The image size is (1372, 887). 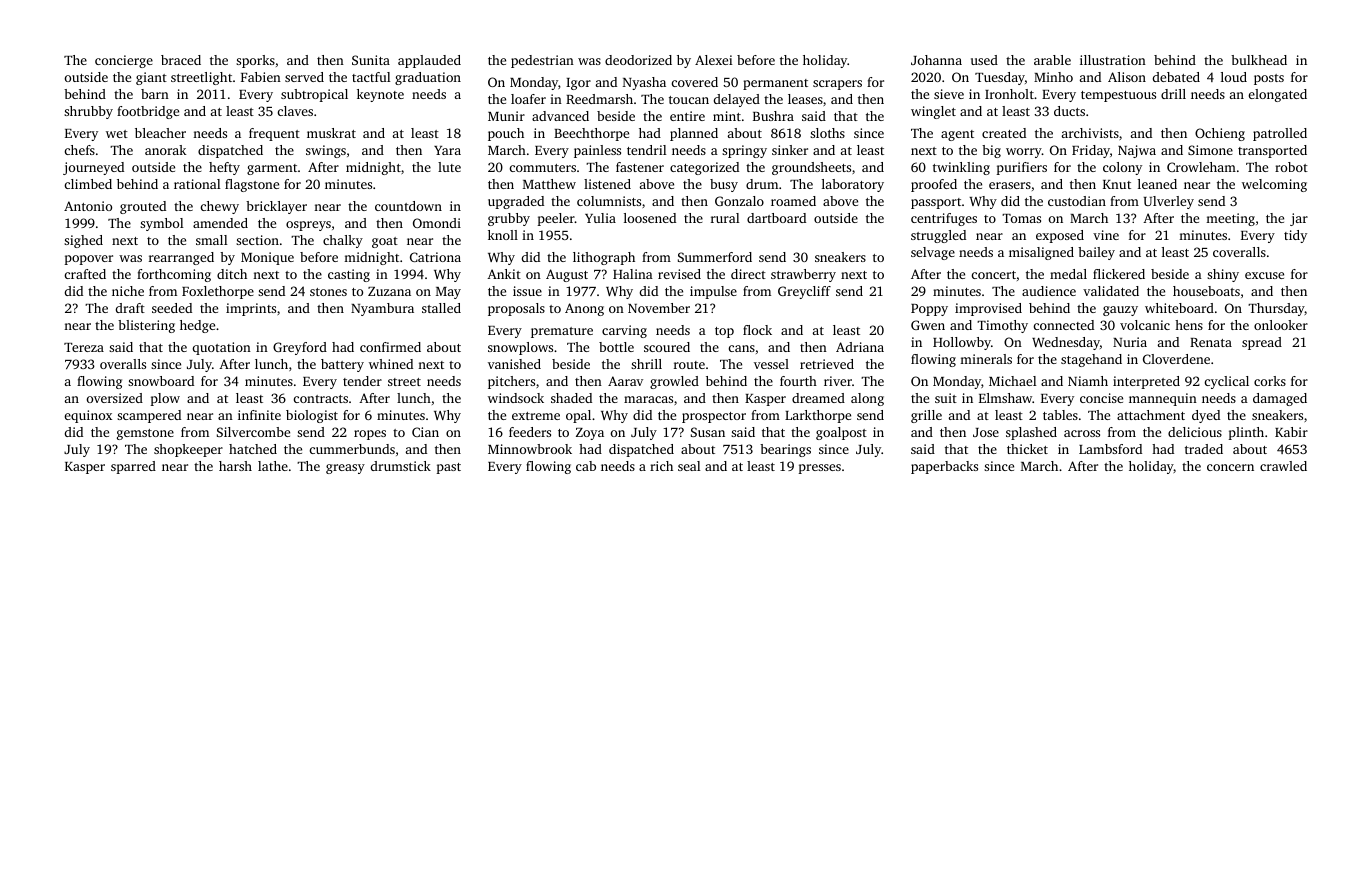 I want to click on Silvercombe, so click(x=253, y=432).
